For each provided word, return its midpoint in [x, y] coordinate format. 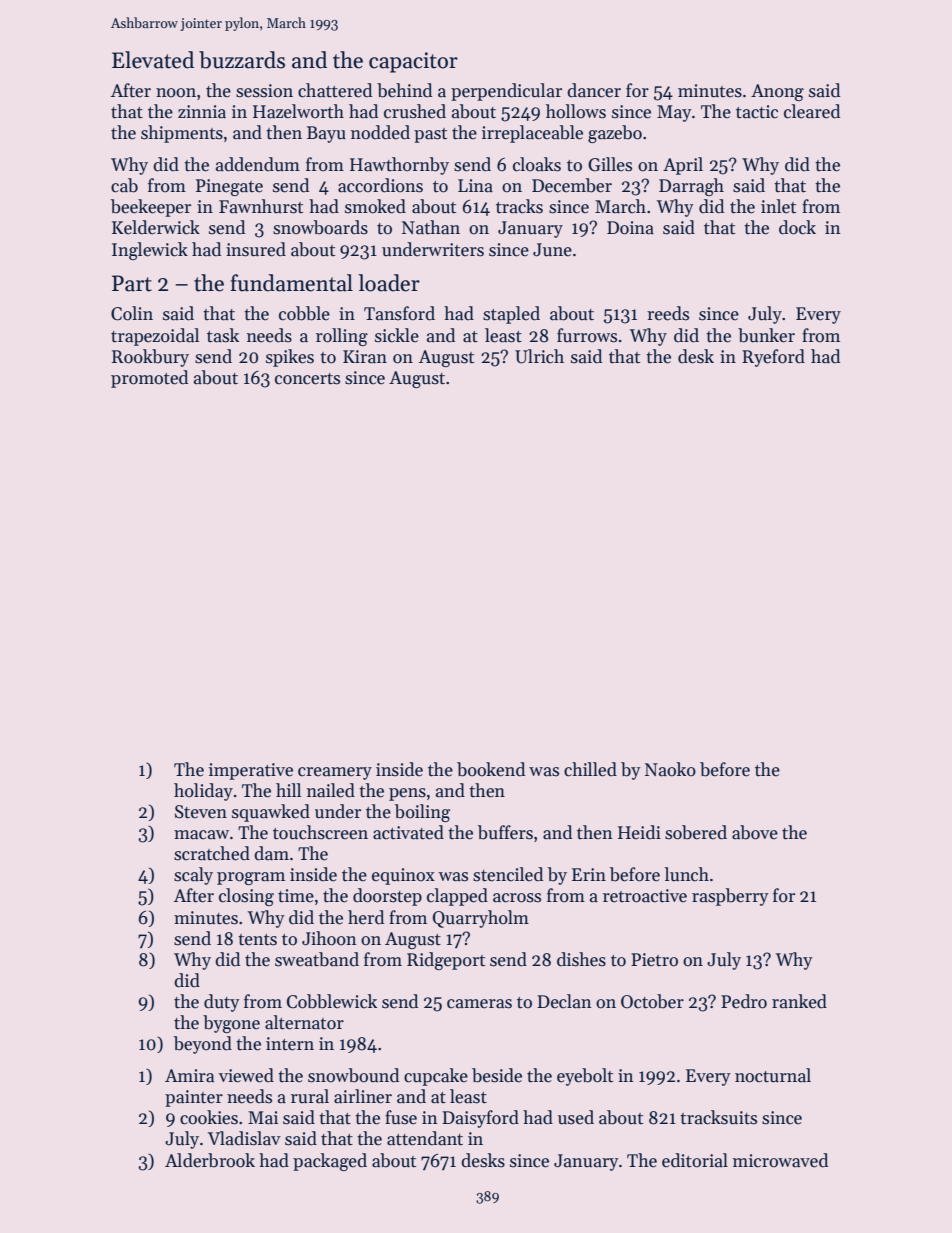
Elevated [153, 60]
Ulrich [539, 356]
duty [222, 1003]
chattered [335, 90]
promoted [149, 379]
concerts [307, 379]
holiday [203, 792]
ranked [799, 1001]
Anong [777, 92]
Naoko [670, 769]
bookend [491, 769]
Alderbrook [210, 1160]
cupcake [436, 1077]
